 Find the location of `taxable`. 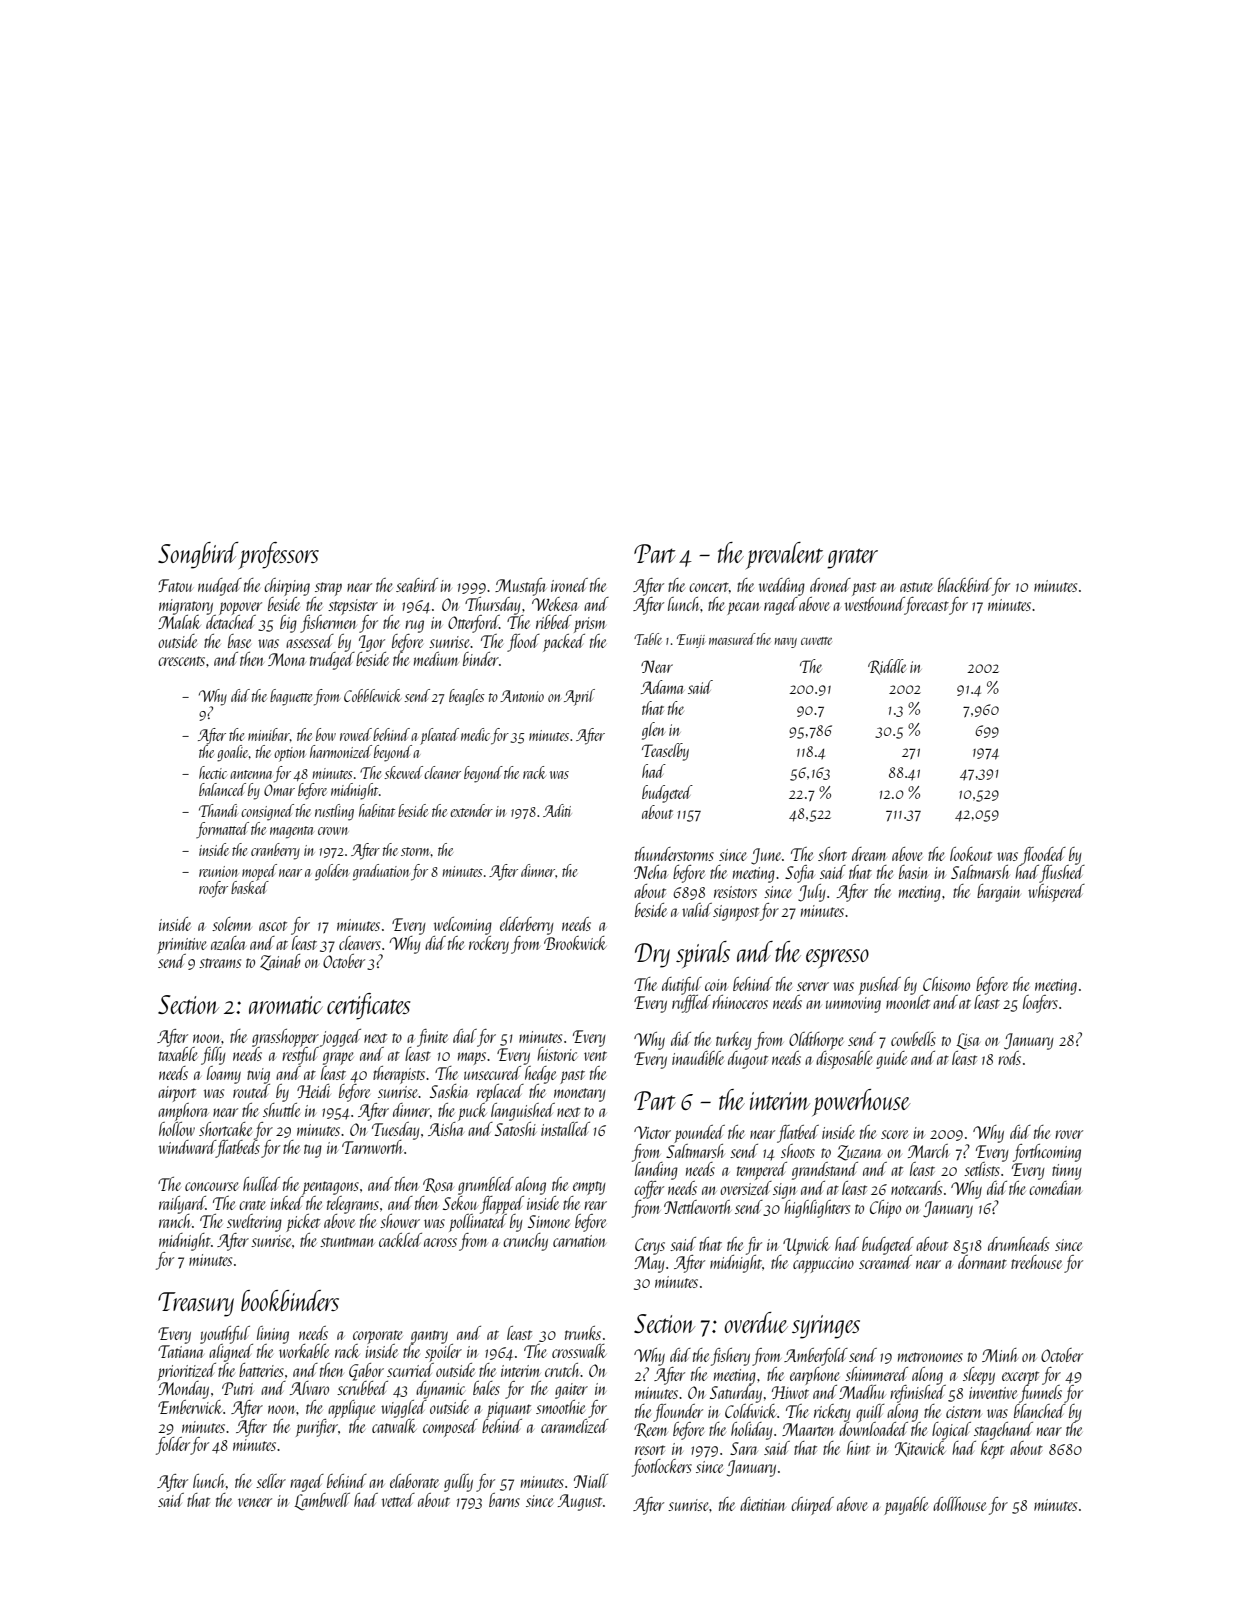

taxable is located at coordinates (178, 1054).
